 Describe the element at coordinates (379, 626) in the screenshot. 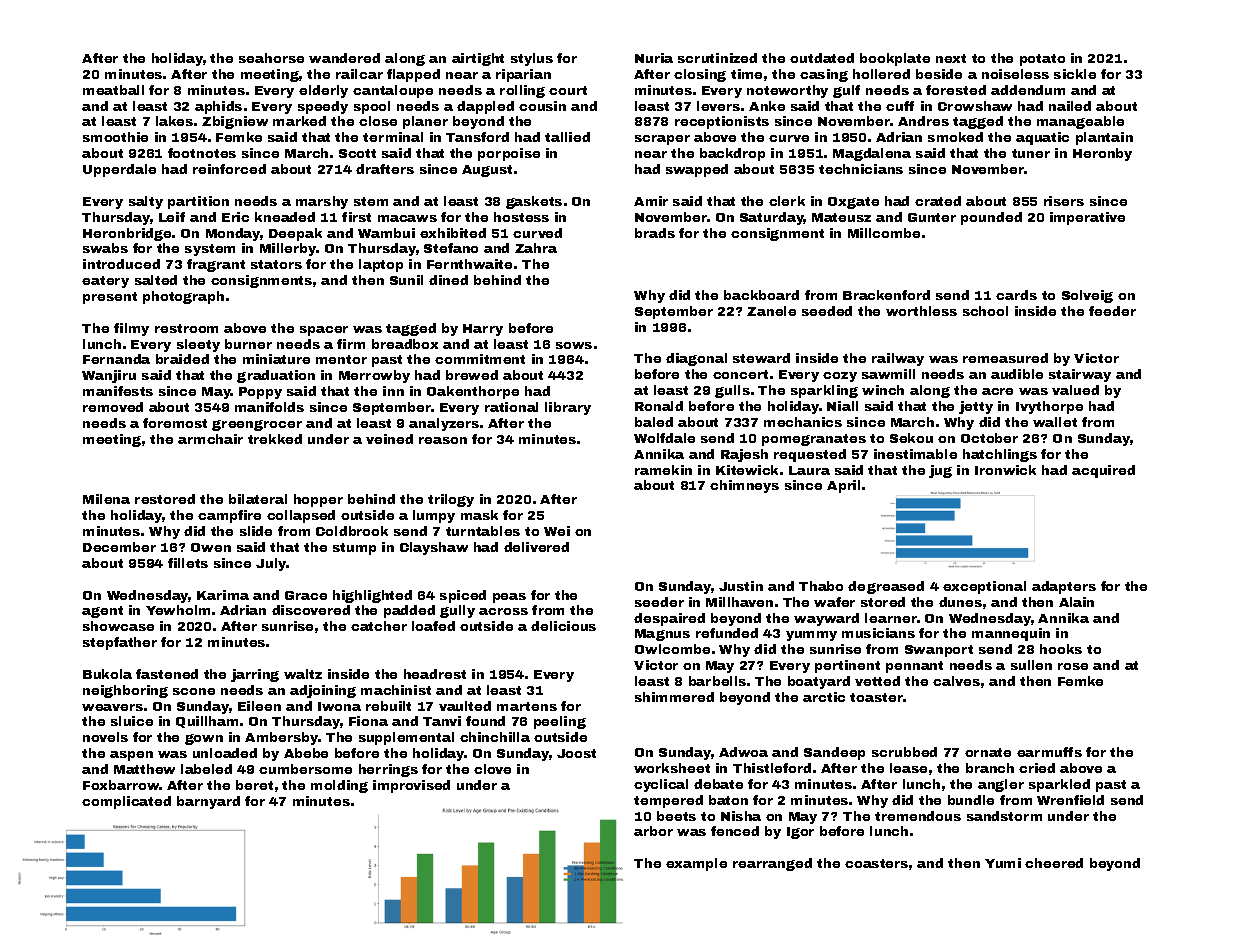

I see `catcher` at that location.
